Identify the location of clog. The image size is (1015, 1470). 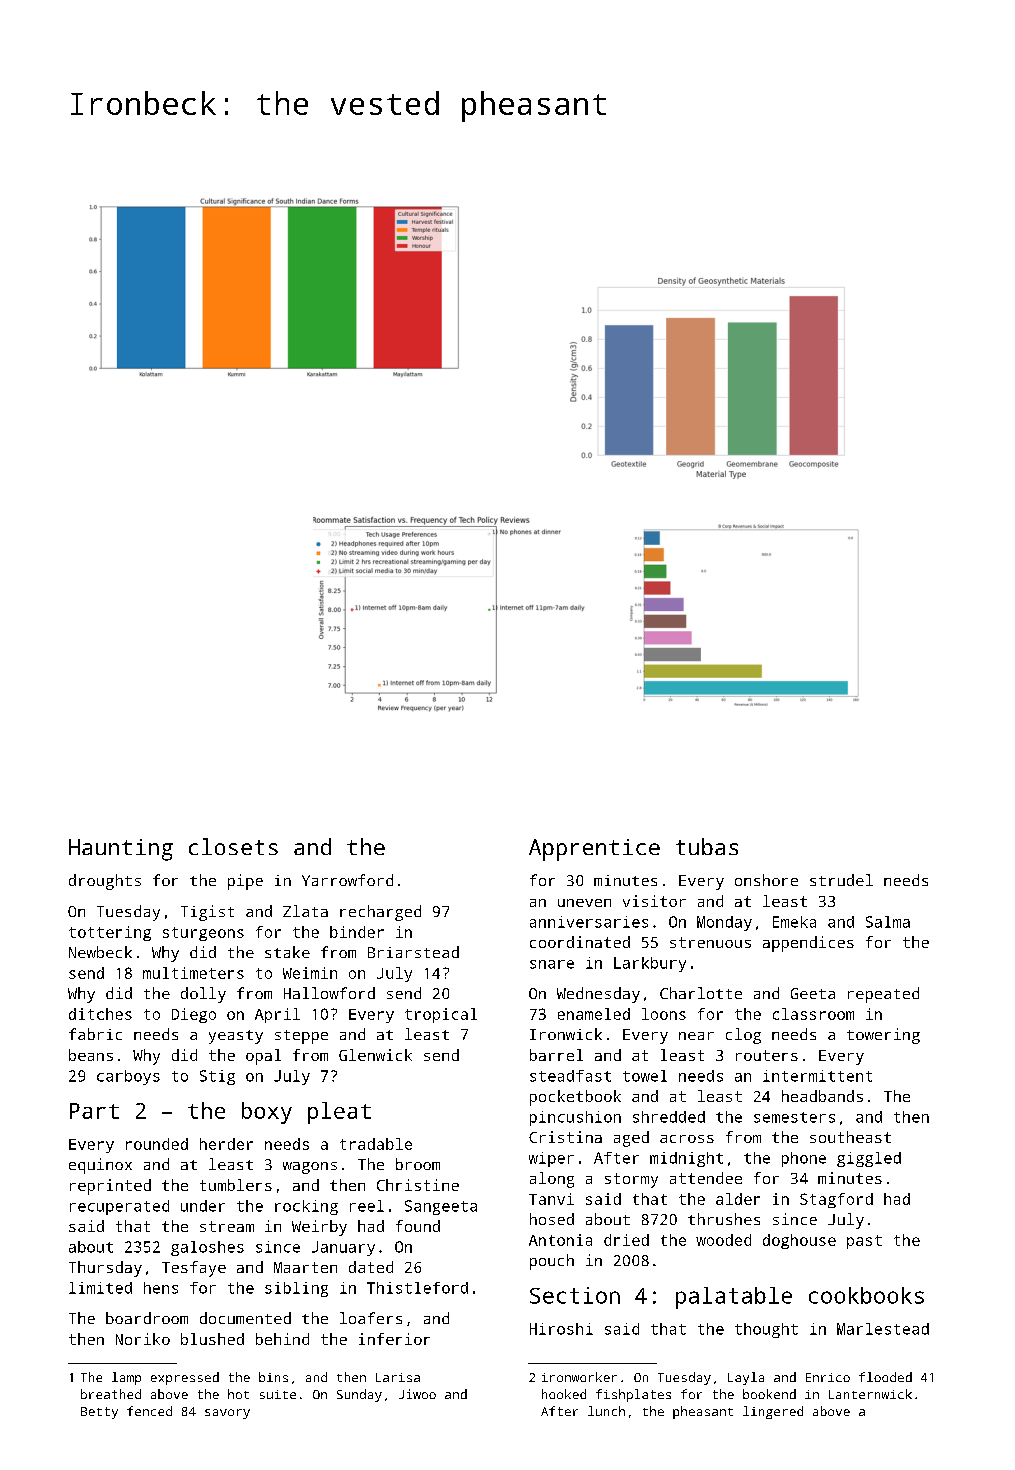
(743, 1036).
